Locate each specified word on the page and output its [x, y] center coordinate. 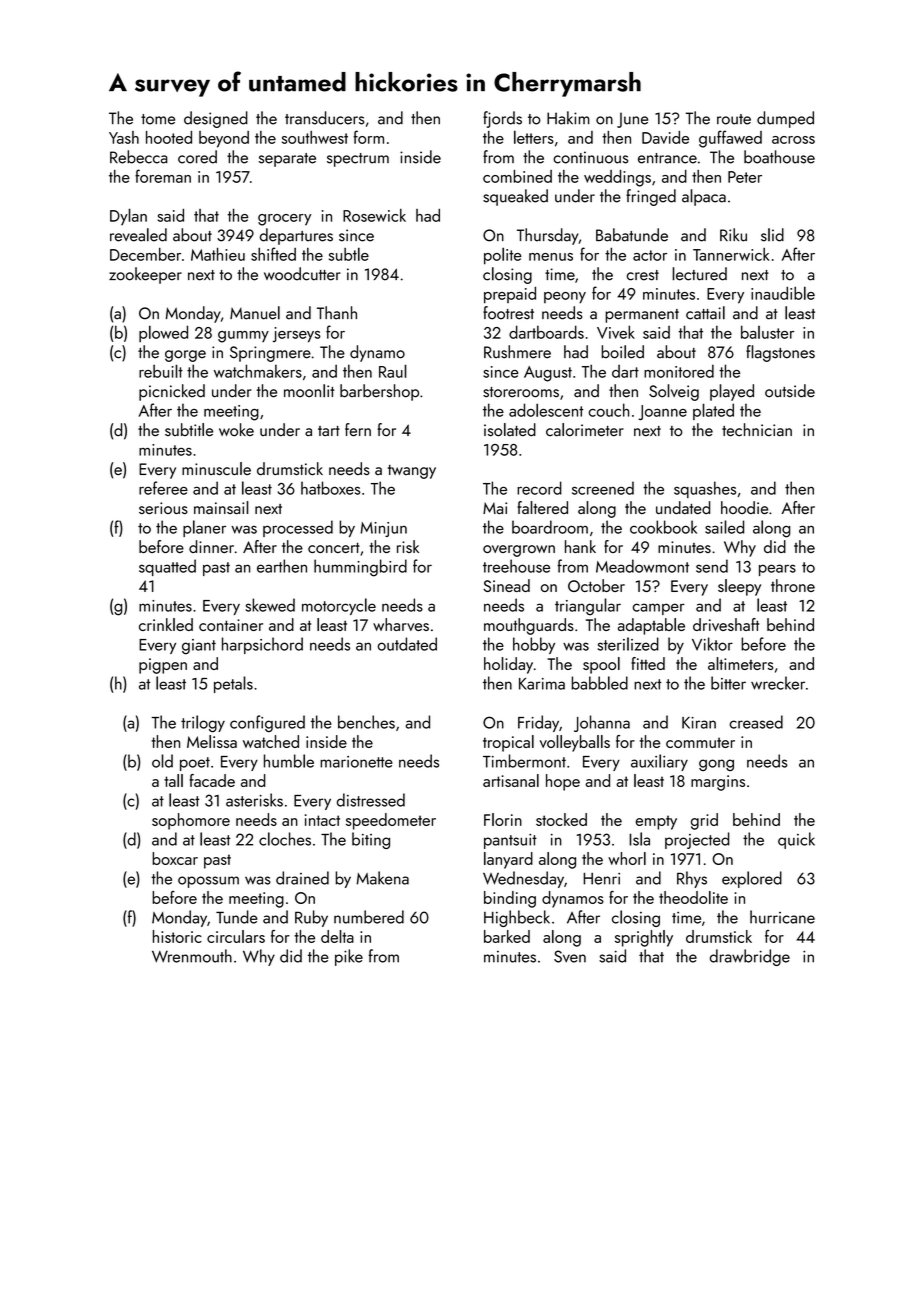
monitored [679, 371]
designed [216, 119]
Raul [393, 371]
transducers [324, 118]
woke [236, 429]
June [632, 120]
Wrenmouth [192, 956]
